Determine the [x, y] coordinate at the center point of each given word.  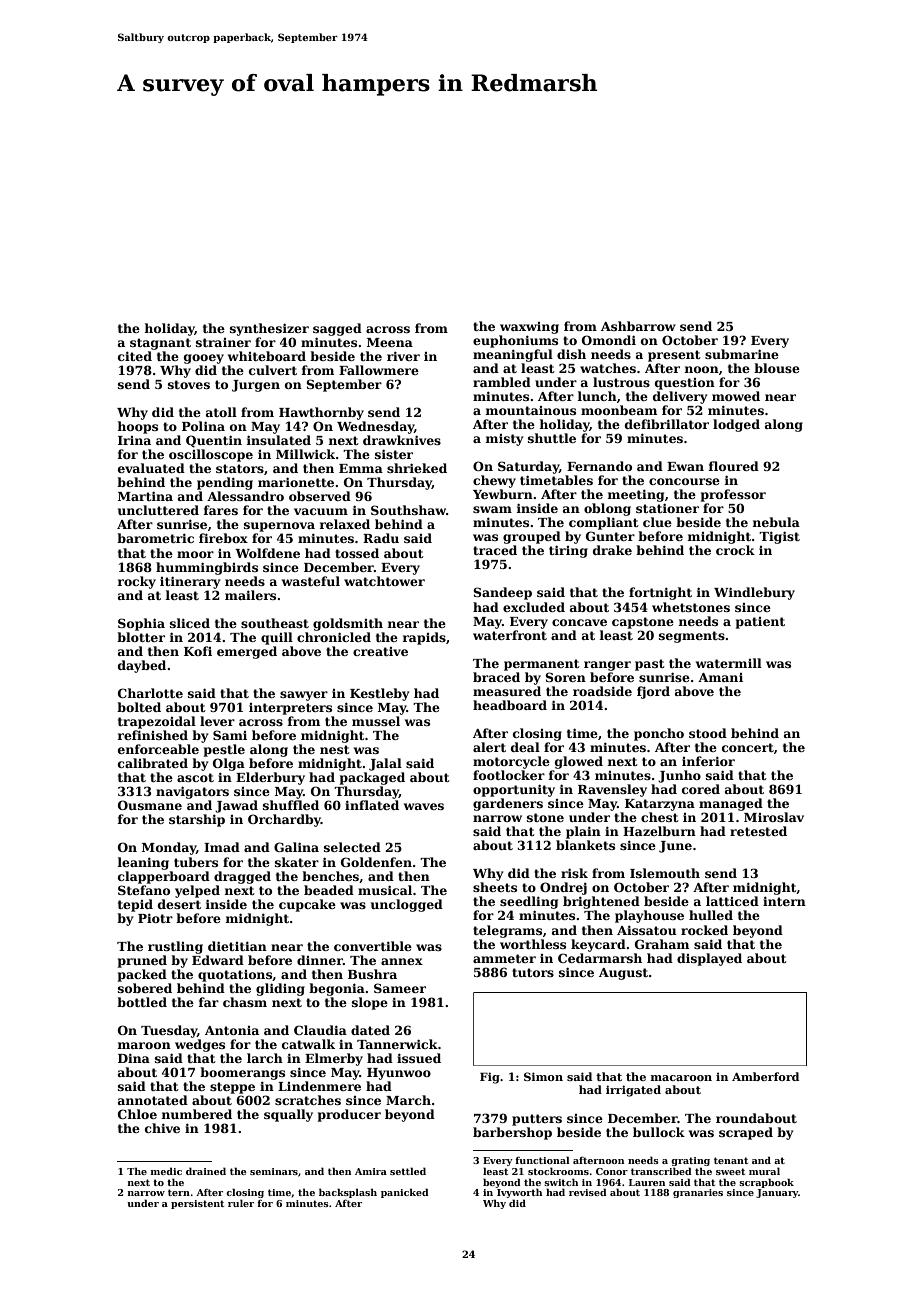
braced [496, 677]
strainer [223, 342]
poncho [659, 734]
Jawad [236, 806]
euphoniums [515, 341]
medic [166, 1171]
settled [408, 1171]
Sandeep [502, 593]
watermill [729, 663]
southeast [275, 623]
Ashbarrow [638, 326]
